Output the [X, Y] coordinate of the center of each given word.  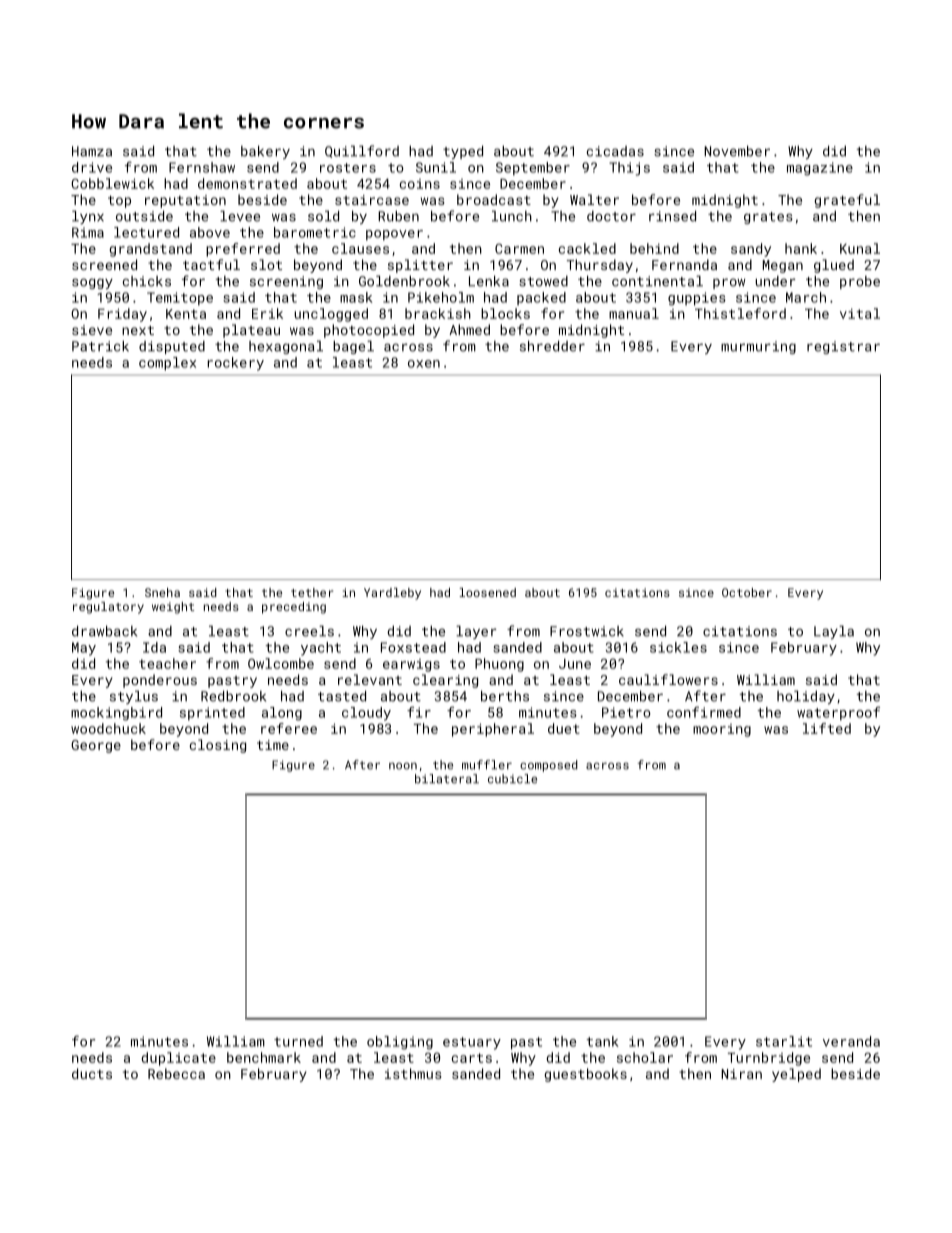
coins [420, 184]
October [747, 592]
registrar [843, 347]
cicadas [615, 151]
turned [298, 1041]
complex [167, 364]
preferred [243, 250]
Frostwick [587, 631]
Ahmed [469, 329]
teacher [167, 663]
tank [602, 1041]
